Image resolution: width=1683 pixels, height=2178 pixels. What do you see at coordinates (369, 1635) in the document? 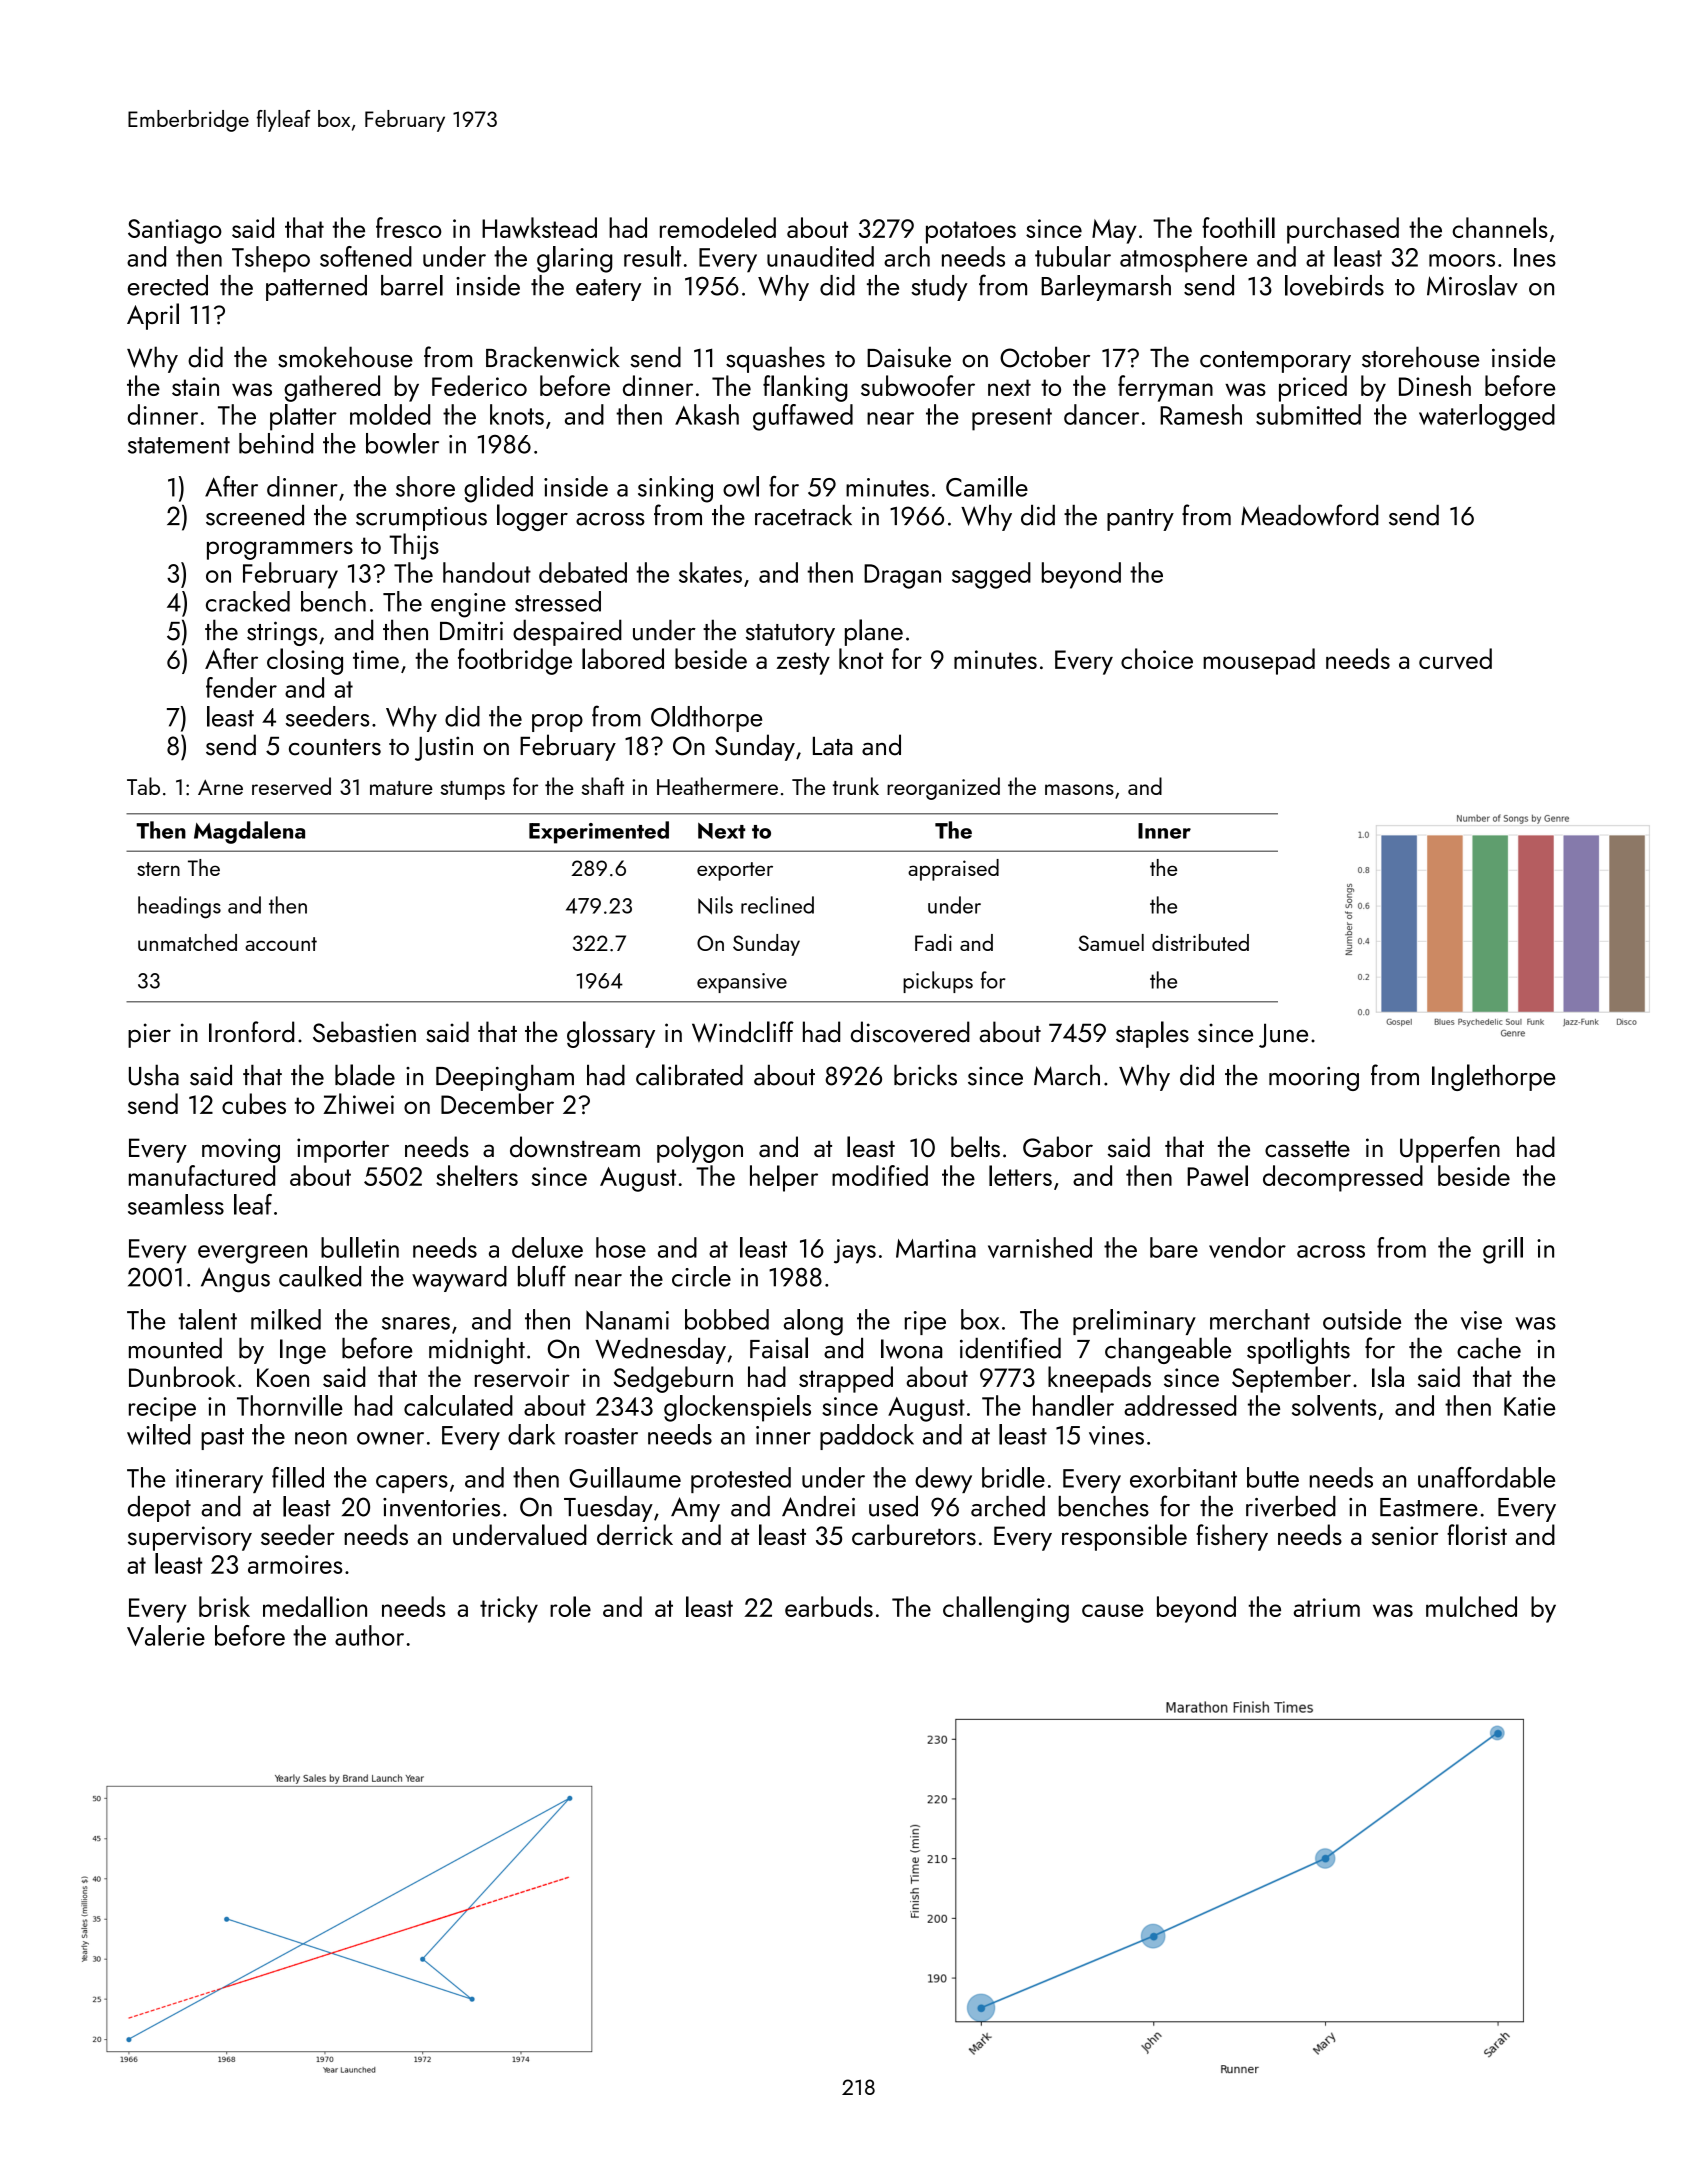
I see `author` at bounding box center [369, 1635].
